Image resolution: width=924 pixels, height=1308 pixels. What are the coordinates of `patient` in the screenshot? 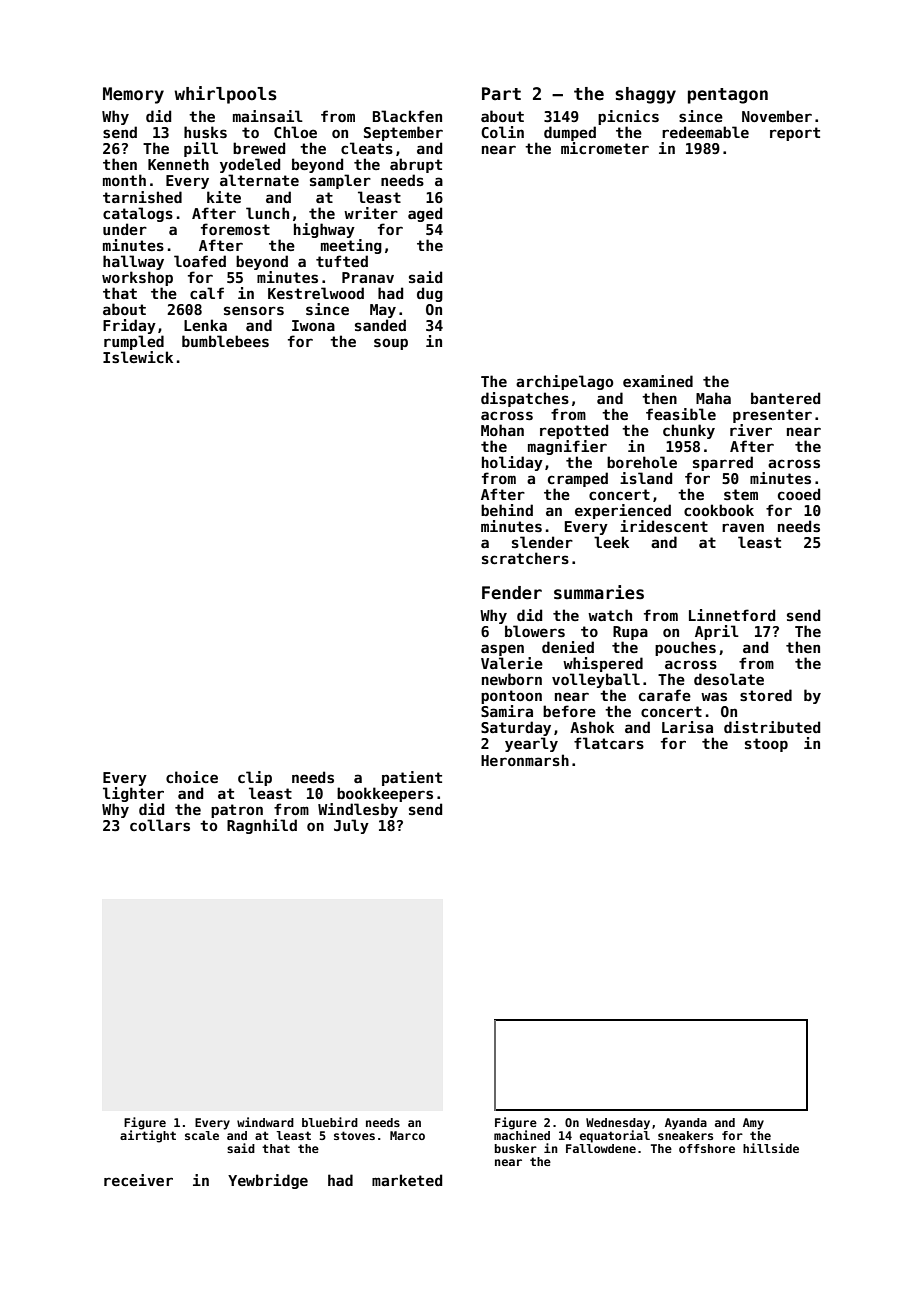 It's located at (412, 778).
